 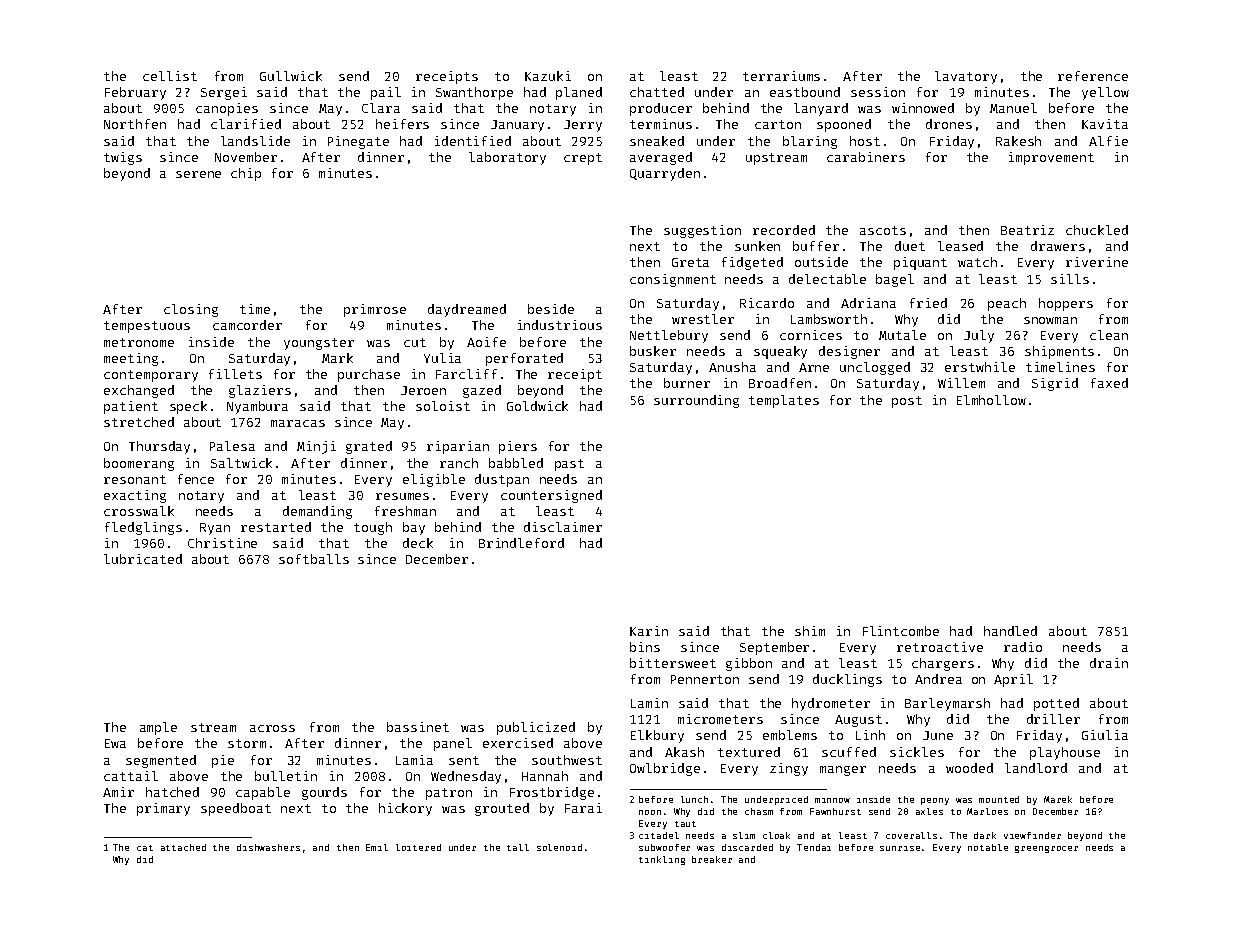 I want to click on stretched, so click(x=139, y=422).
